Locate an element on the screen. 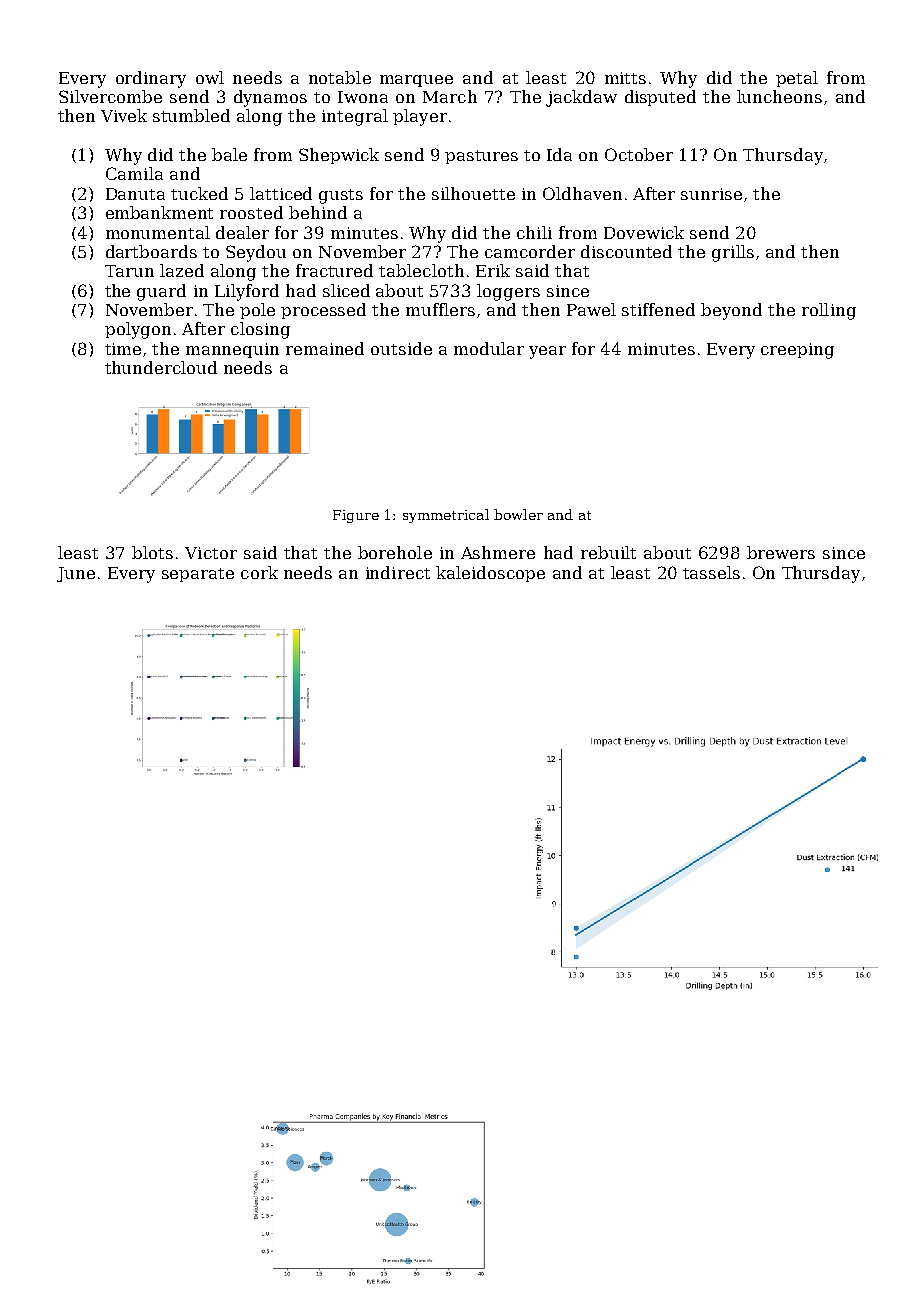  brewers is located at coordinates (781, 552).
